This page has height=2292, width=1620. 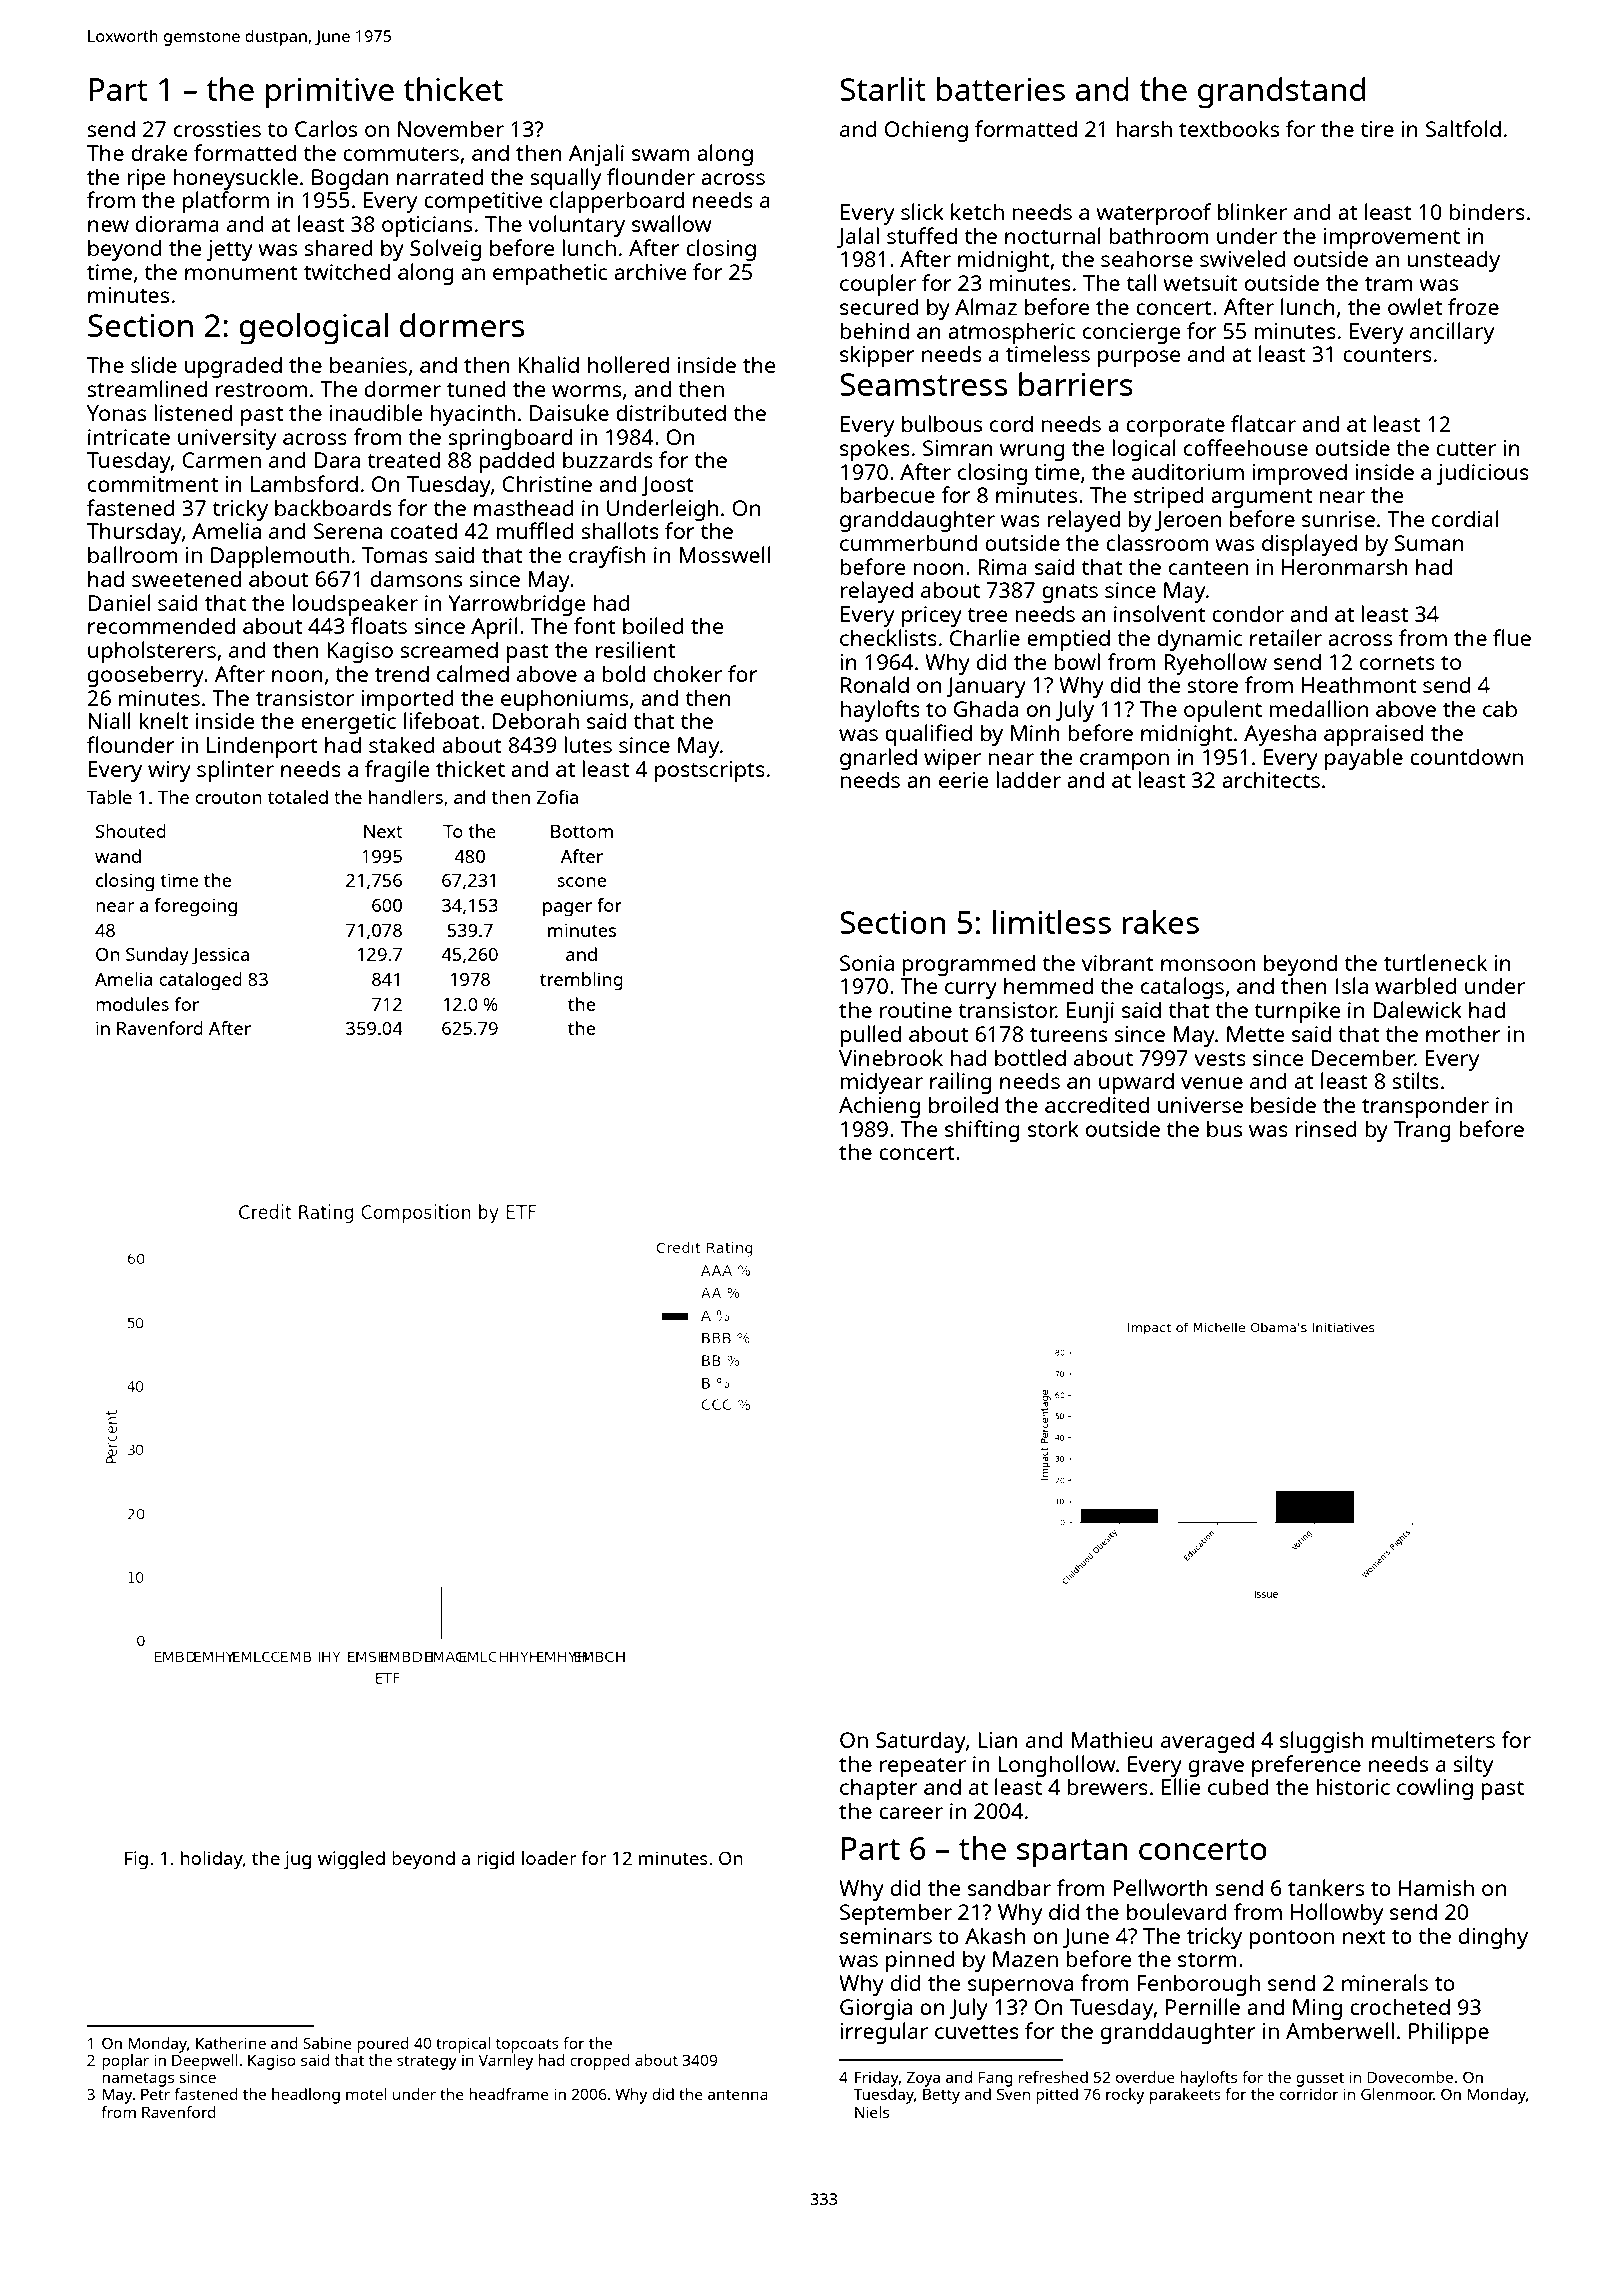 I want to click on broiled, so click(x=963, y=1104).
